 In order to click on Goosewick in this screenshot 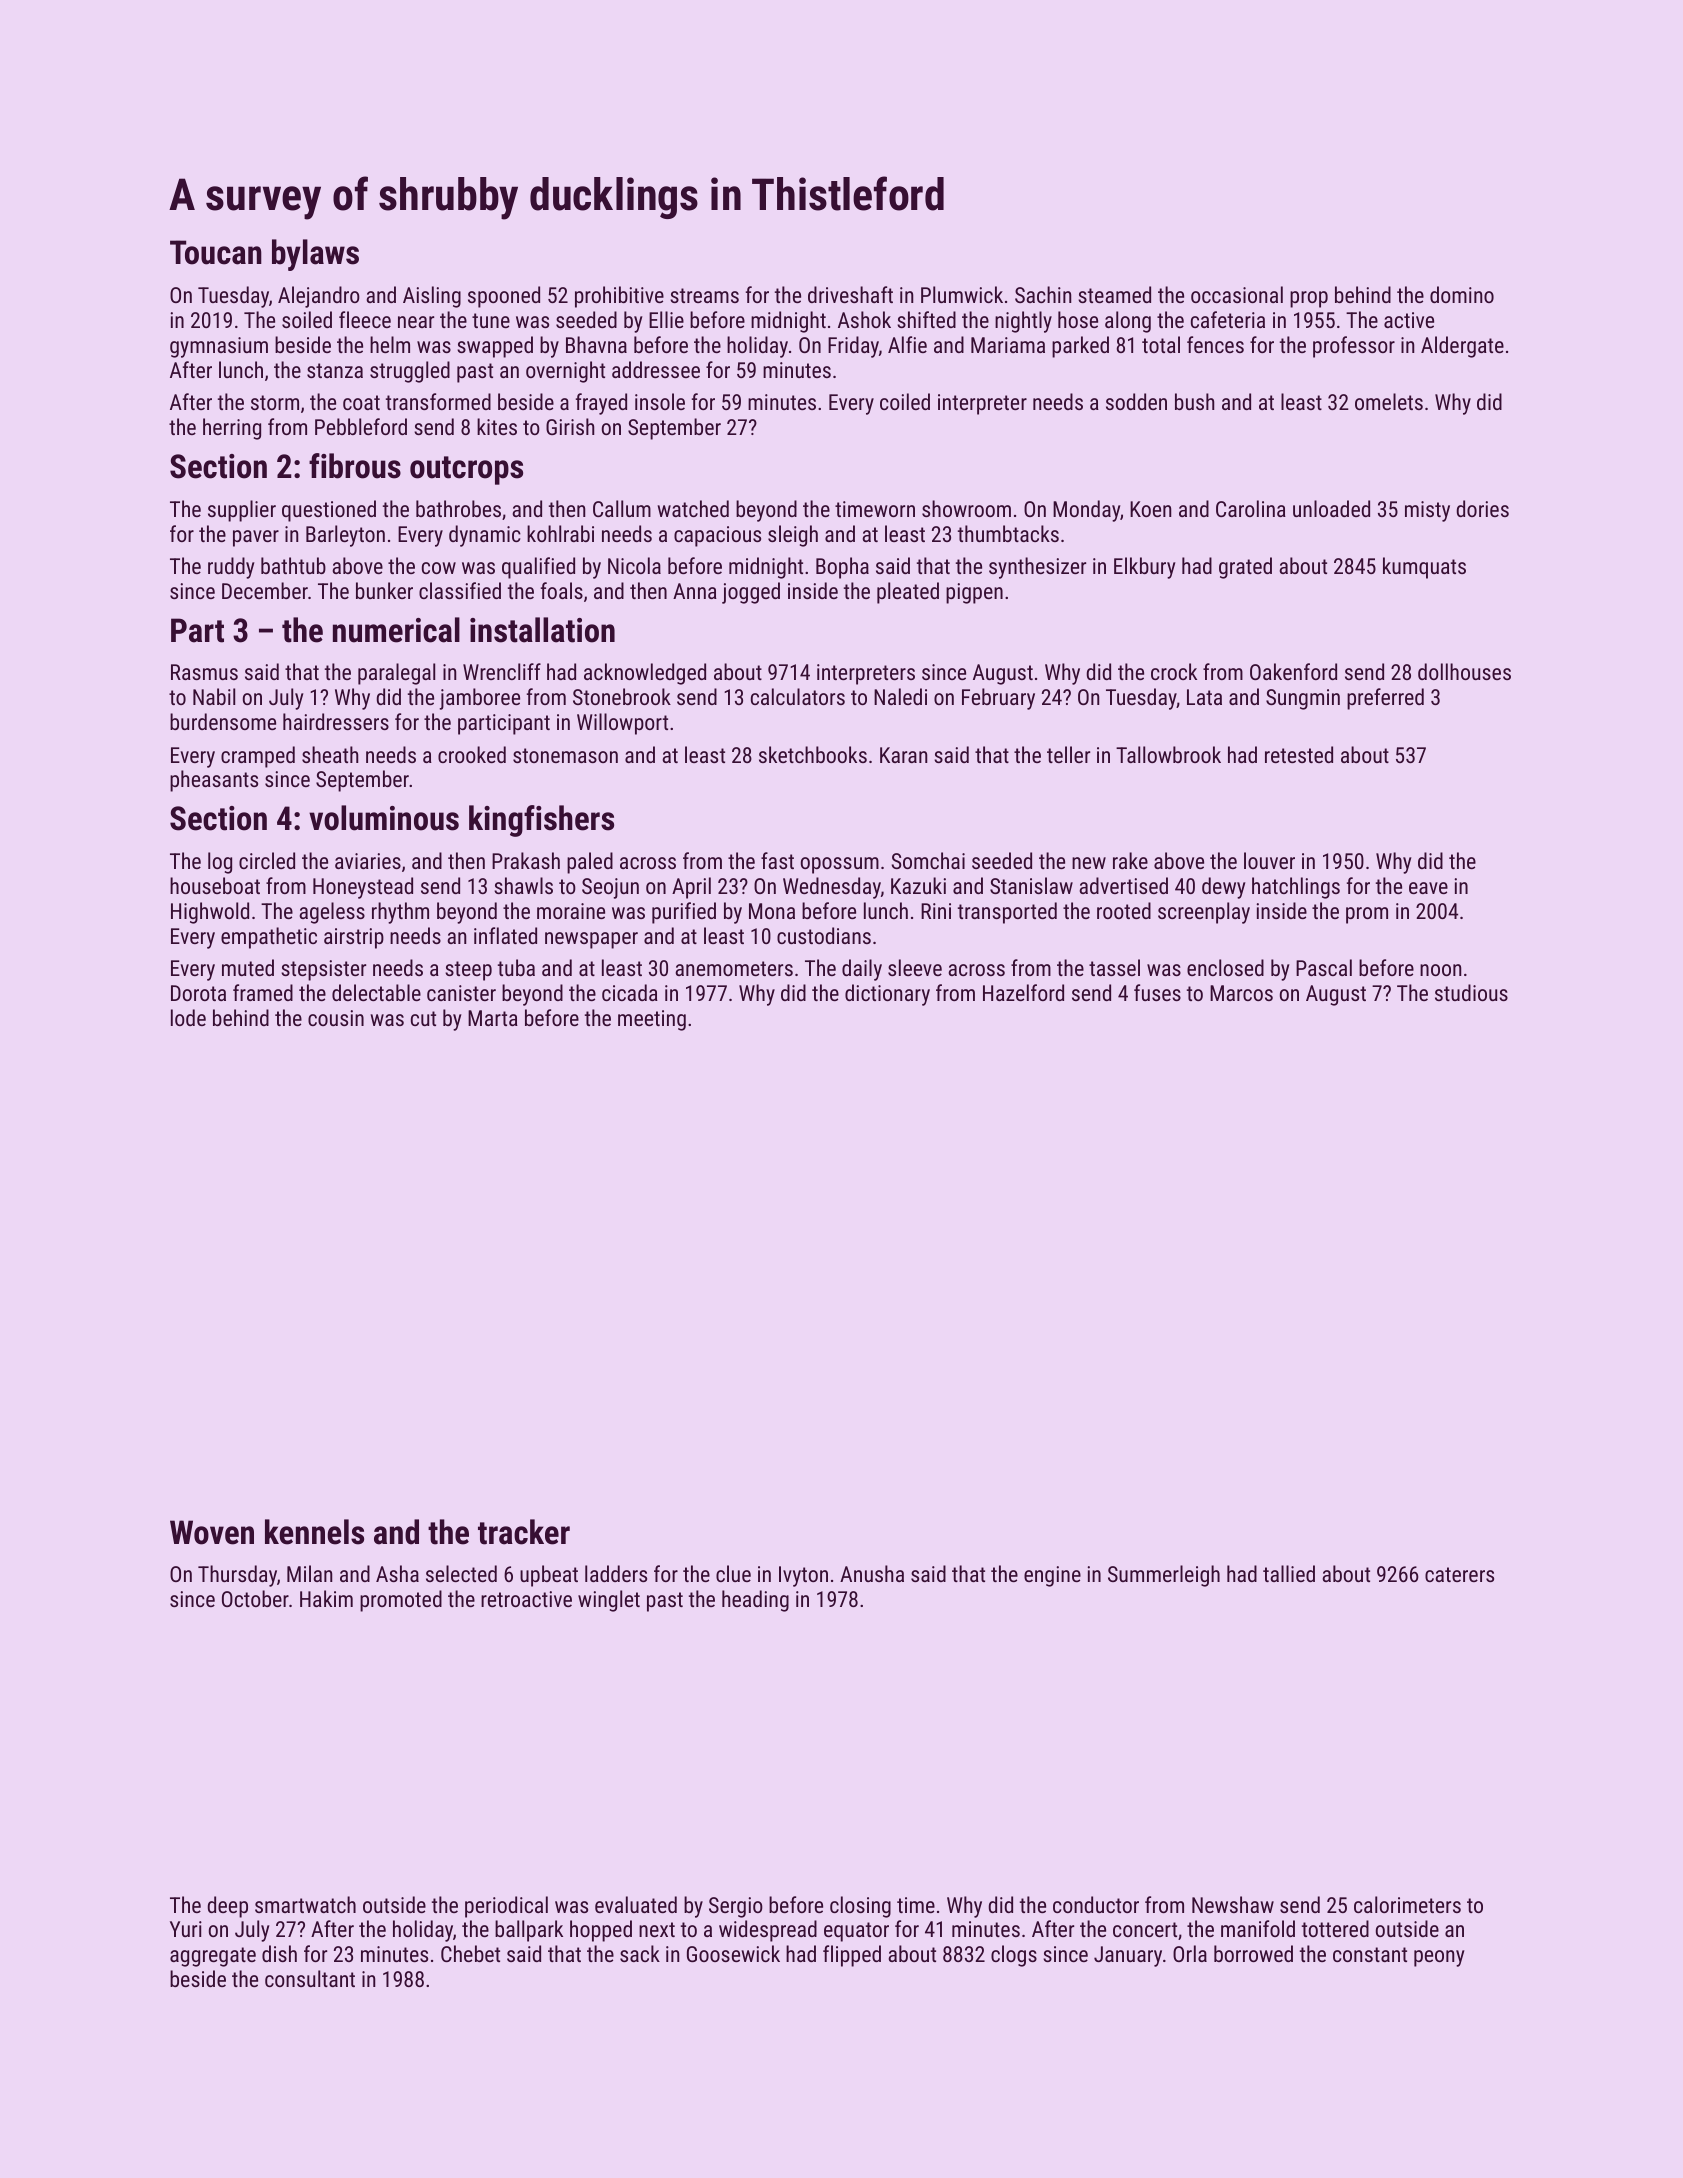, I will do `click(733, 1953)`.
